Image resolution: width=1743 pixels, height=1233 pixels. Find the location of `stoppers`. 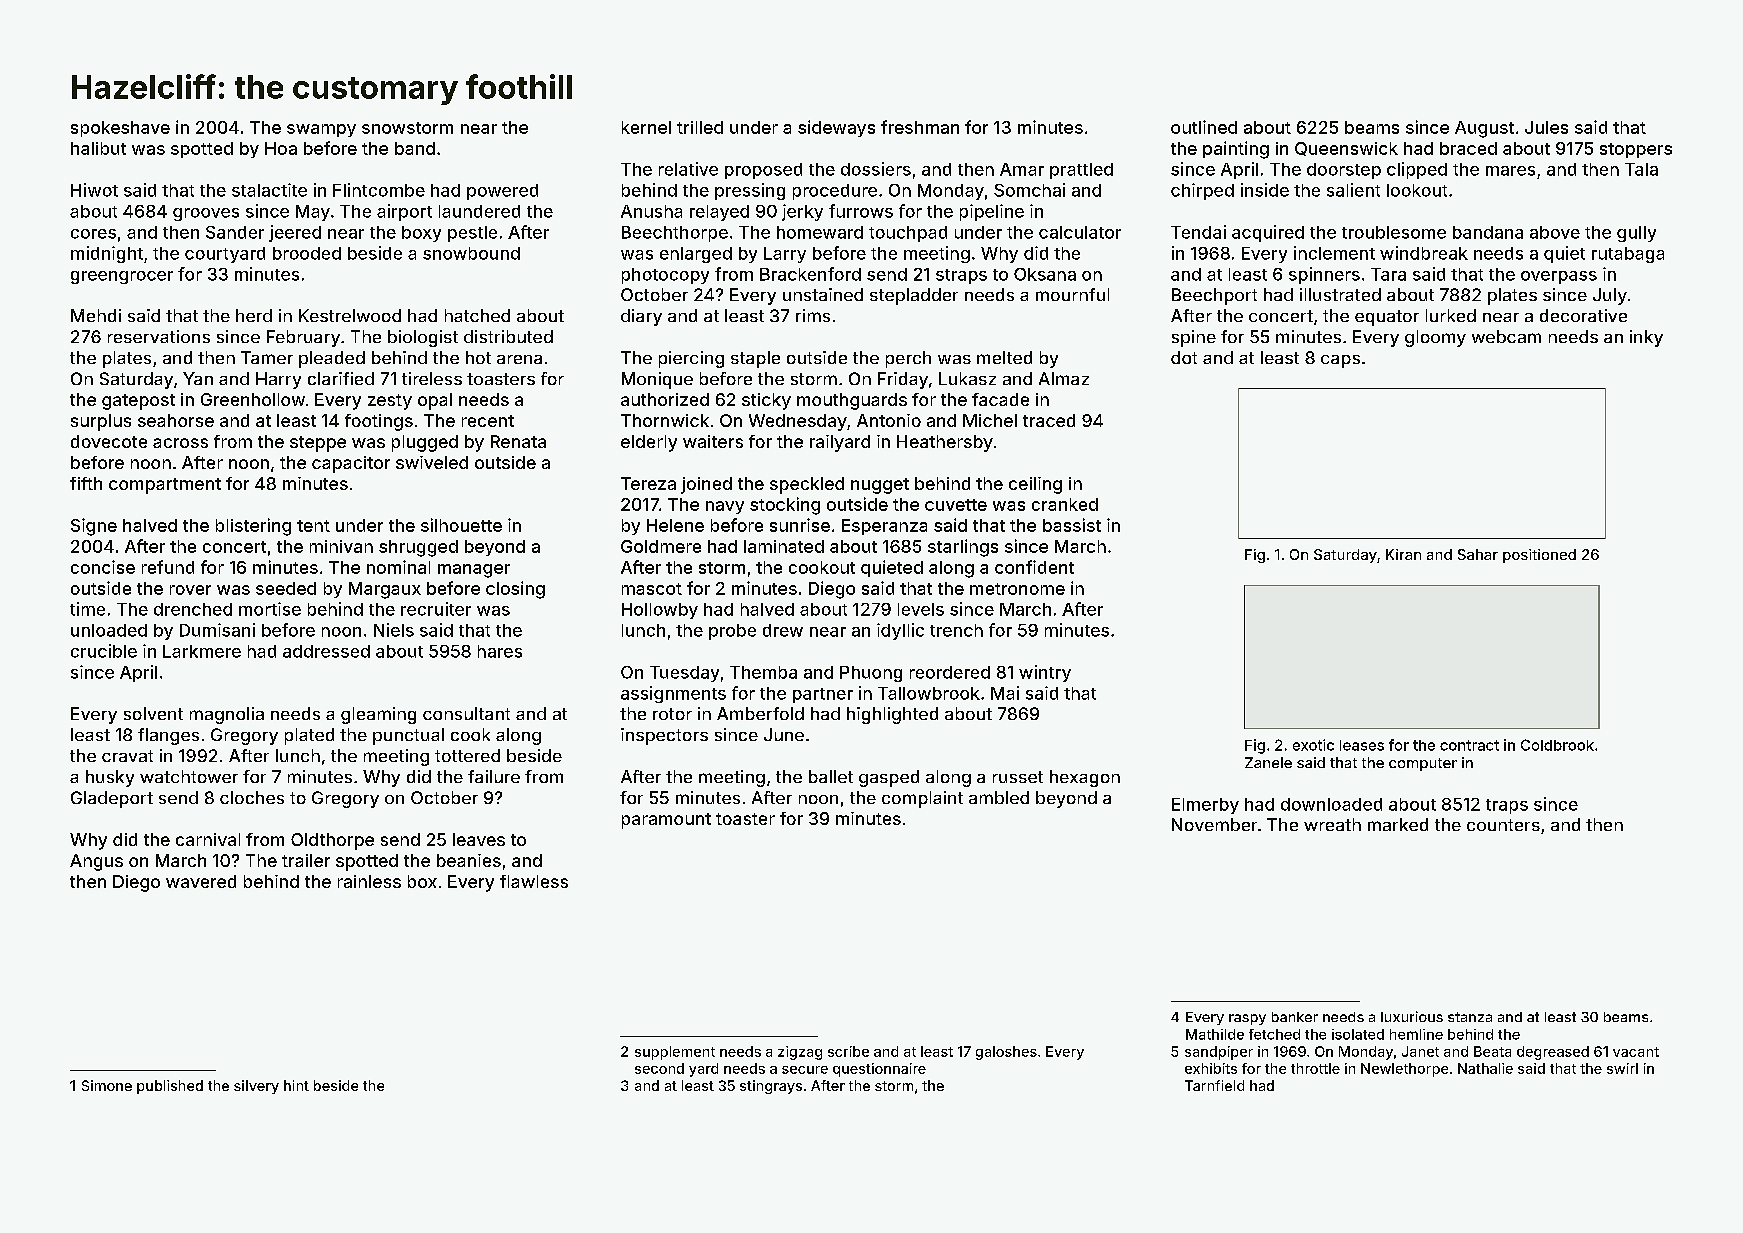

stoppers is located at coordinates (1636, 150).
